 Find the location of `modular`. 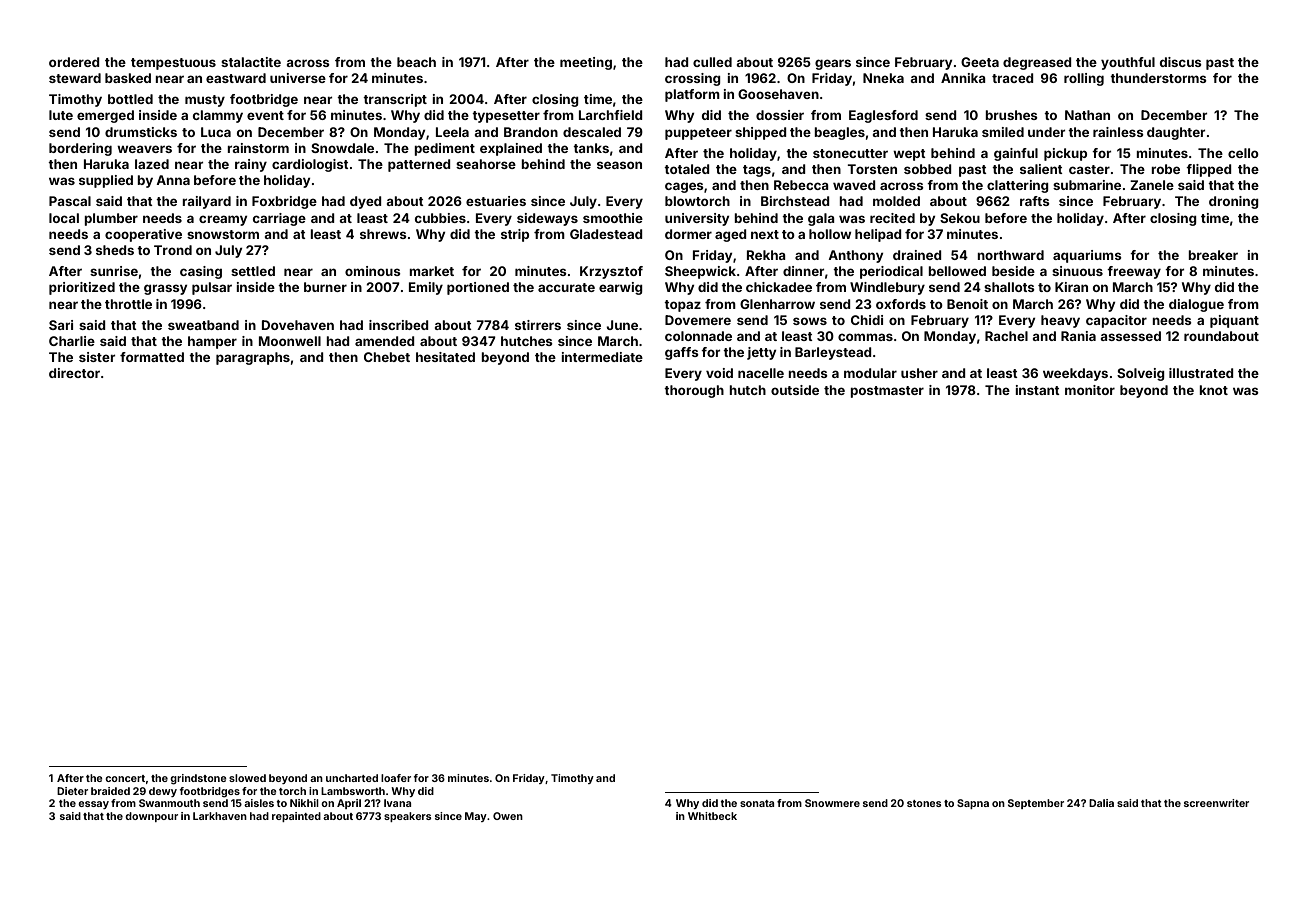

modular is located at coordinates (870, 373).
